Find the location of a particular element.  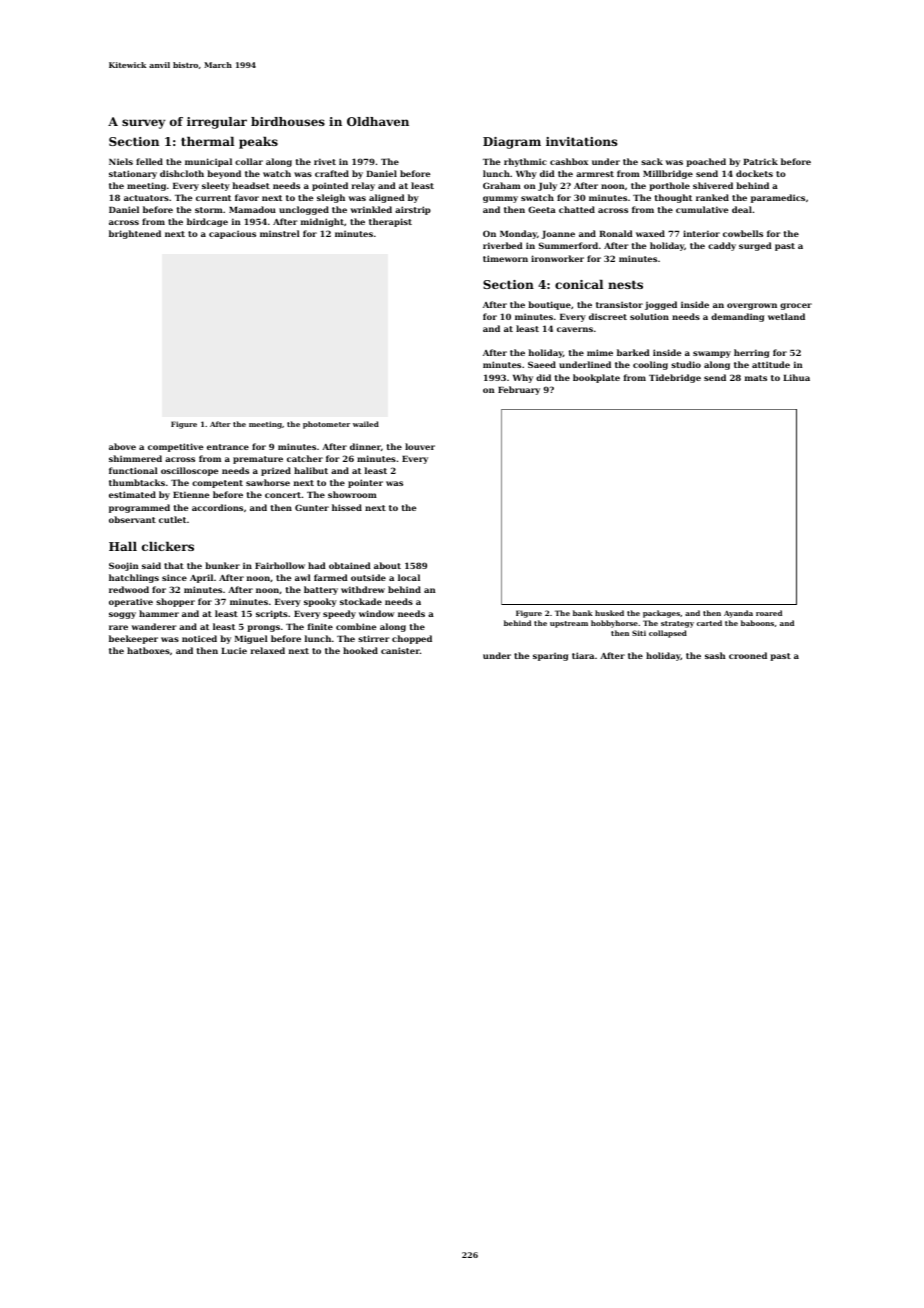

minstrel is located at coordinates (280, 233).
